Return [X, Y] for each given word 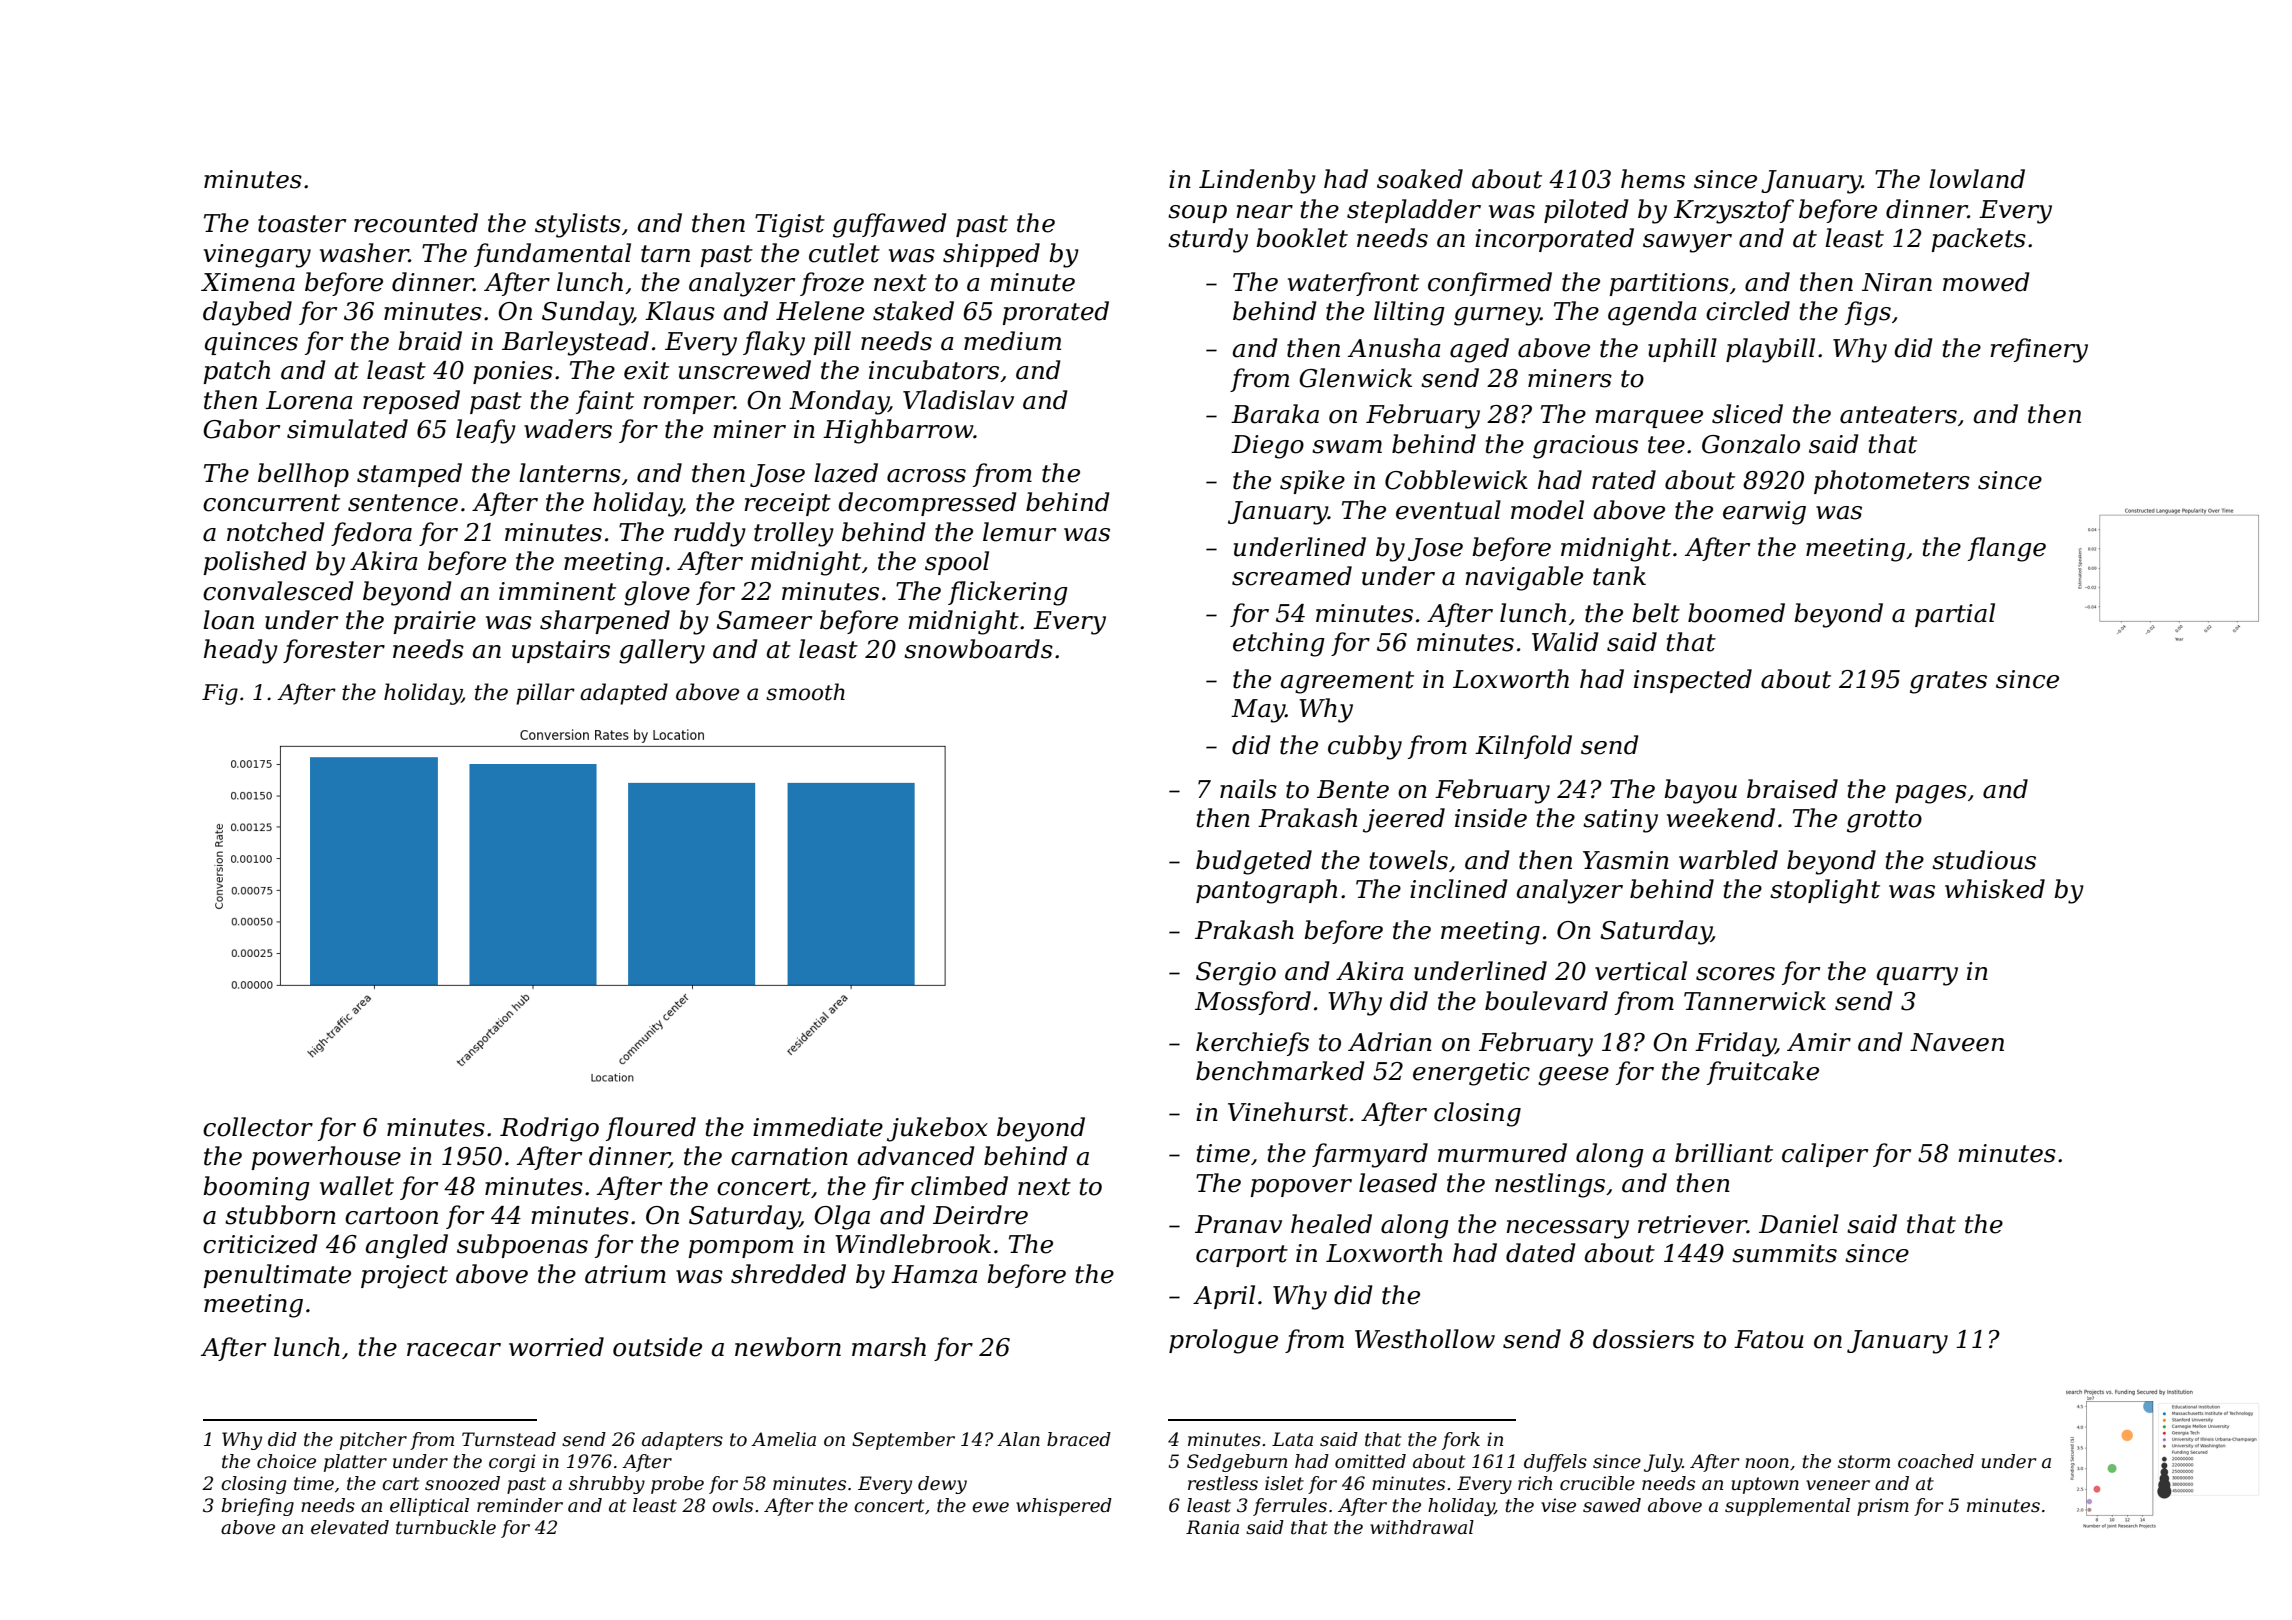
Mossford [1253, 1003]
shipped [991, 255]
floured [651, 1129]
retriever [1692, 1224]
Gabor [241, 429]
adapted [624, 694]
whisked [1995, 889]
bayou [1700, 791]
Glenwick [1355, 378]
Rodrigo [549, 1129]
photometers [1892, 482]
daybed [247, 313]
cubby [1365, 747]
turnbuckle [446, 1527]
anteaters [1898, 415]
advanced [916, 1156]
